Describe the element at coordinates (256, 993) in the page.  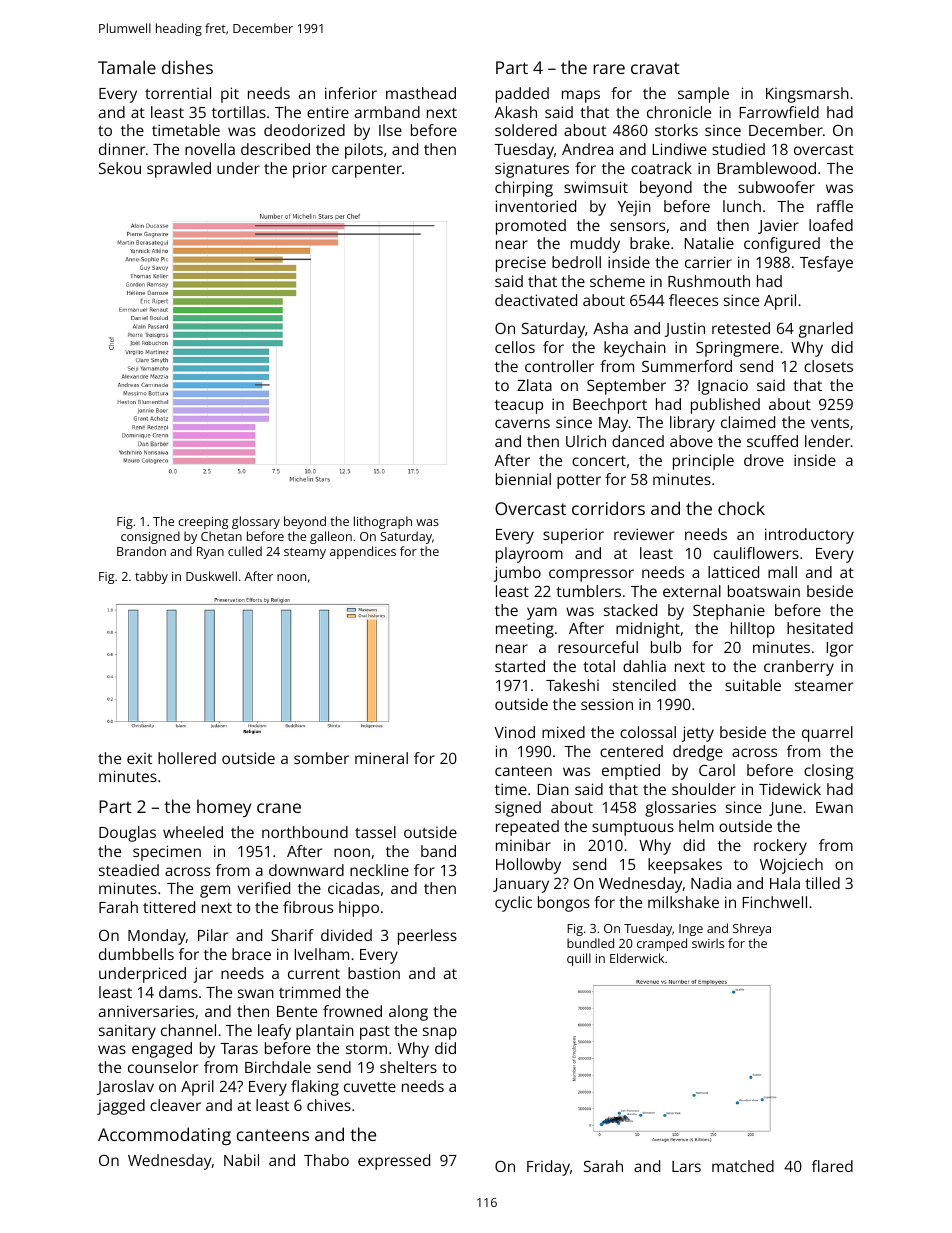
I see `swan` at that location.
